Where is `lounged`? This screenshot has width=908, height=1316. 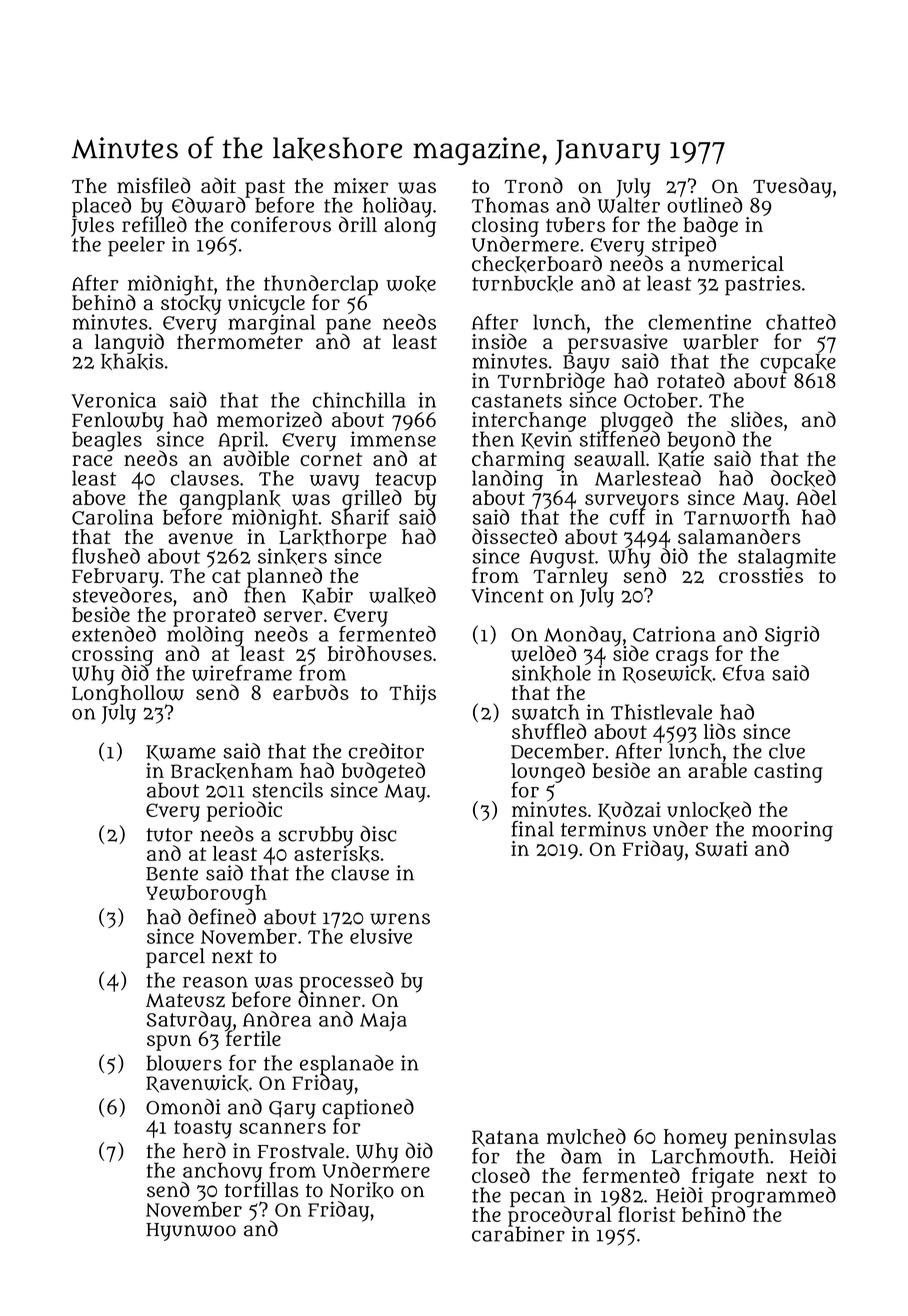 lounged is located at coordinates (548, 772).
